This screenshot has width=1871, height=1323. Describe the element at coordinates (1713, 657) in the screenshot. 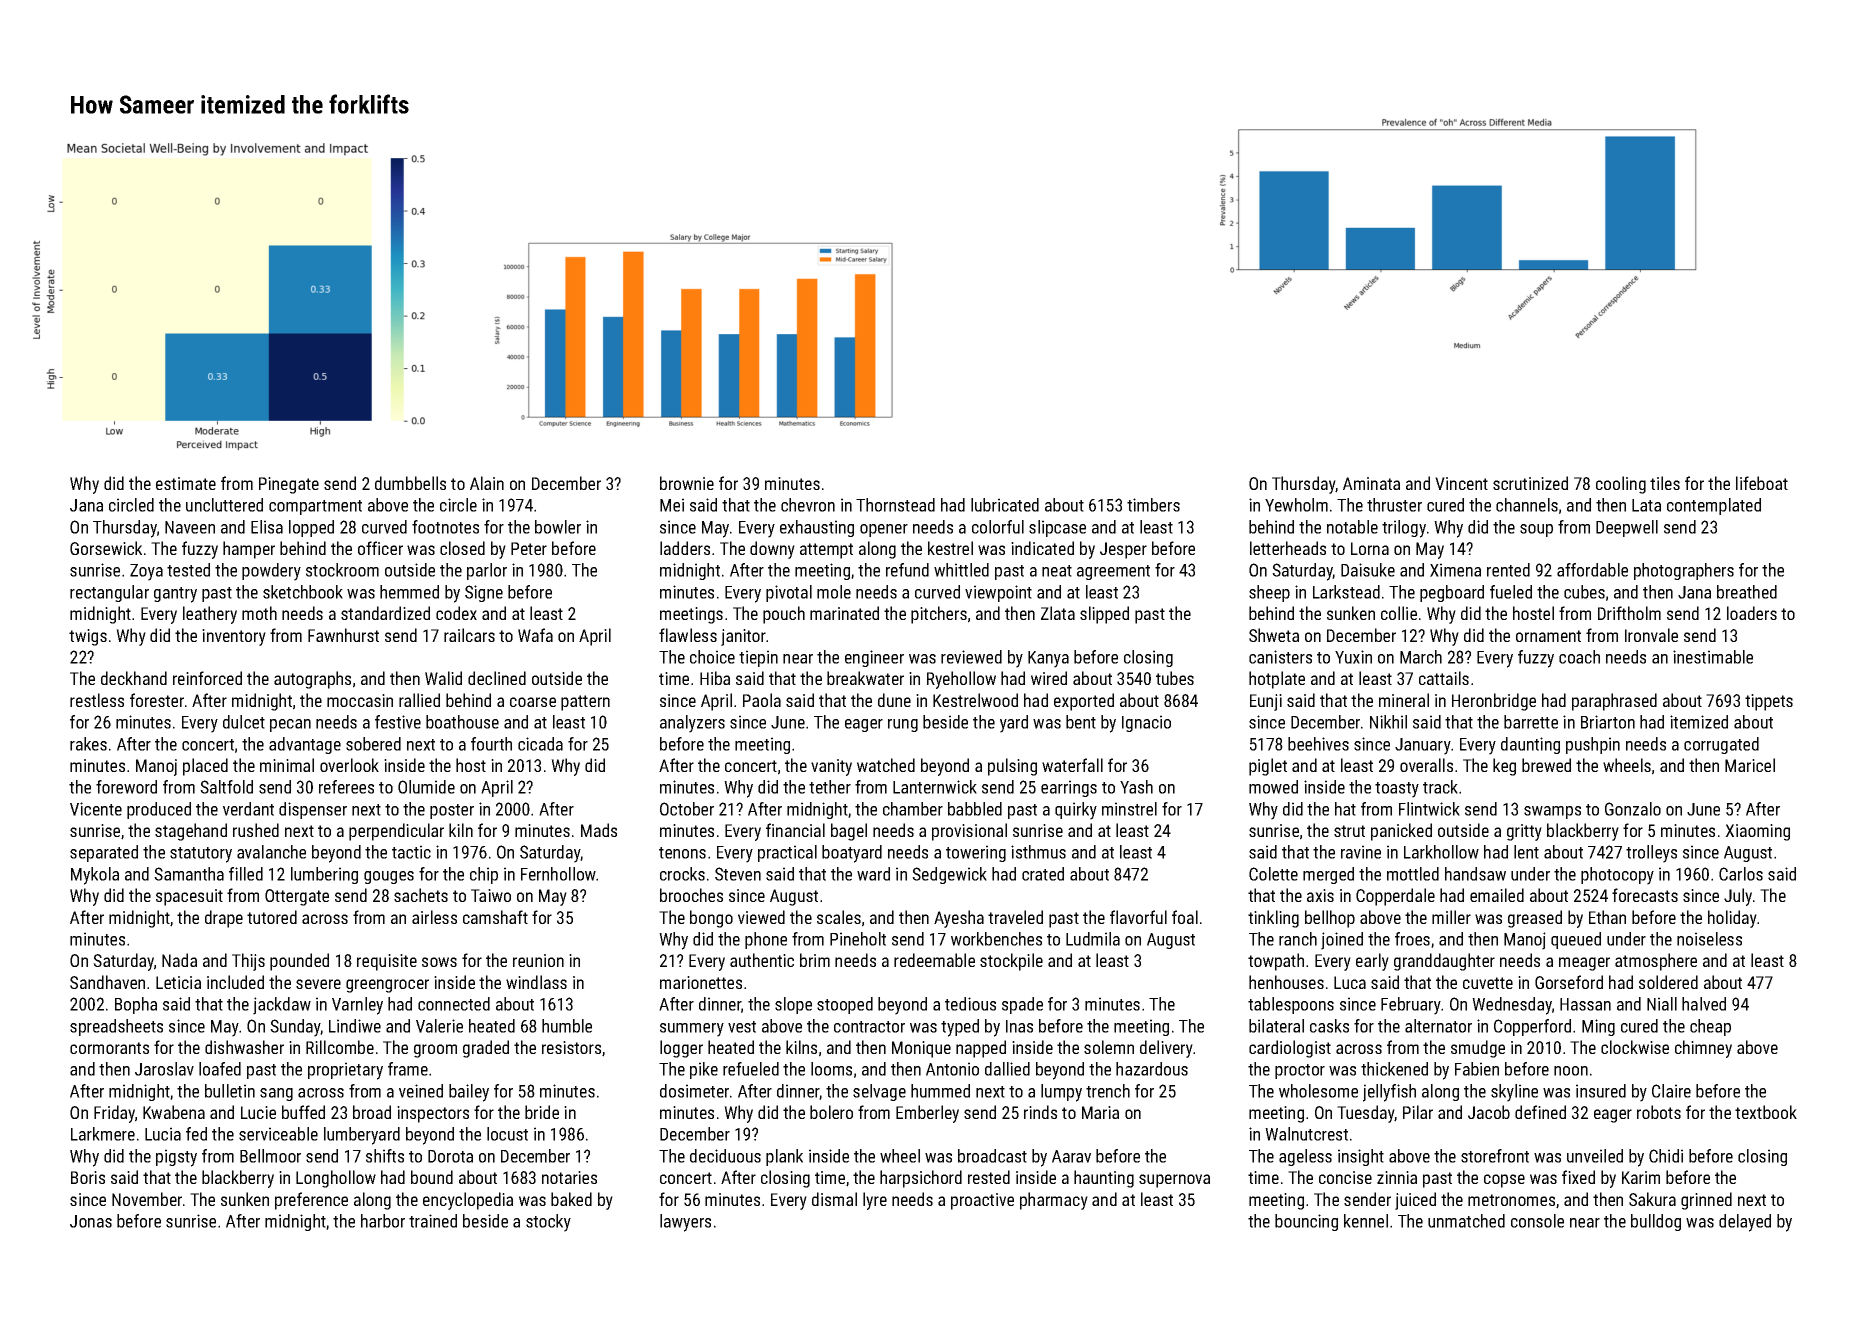

I see `inestimable` at that location.
